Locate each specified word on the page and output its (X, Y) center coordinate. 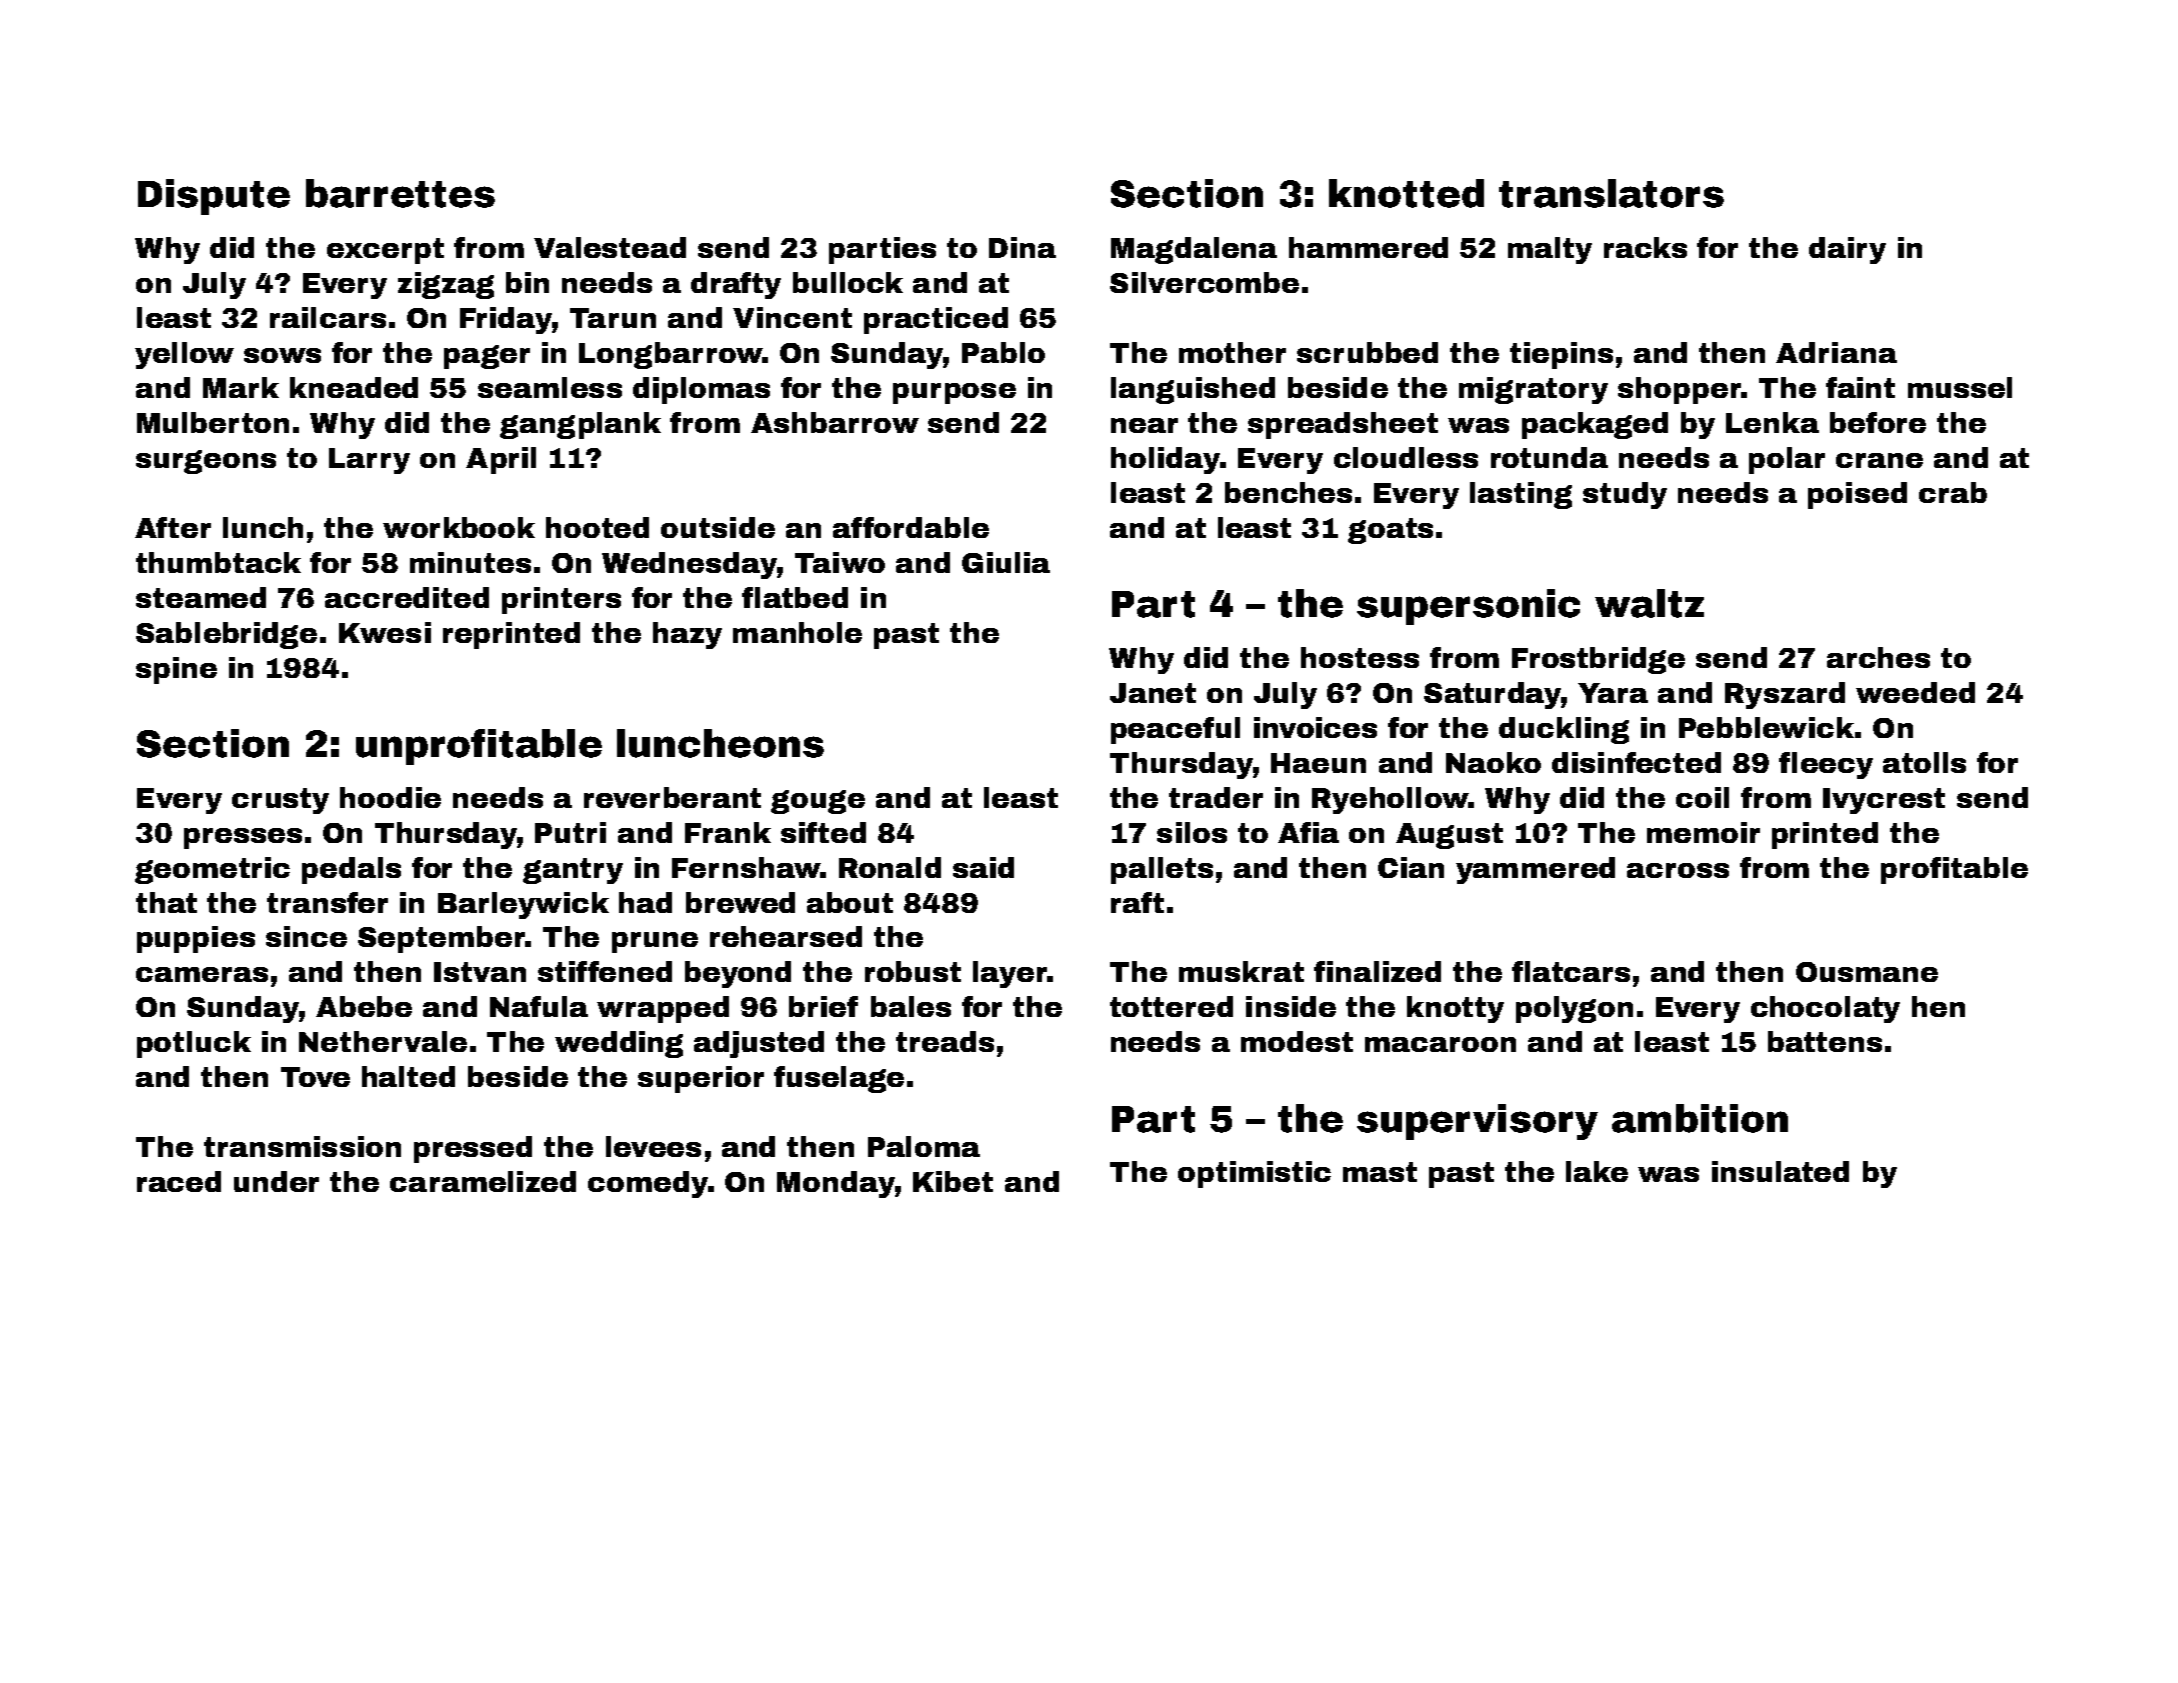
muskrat (1241, 971)
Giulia (1006, 562)
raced (179, 1181)
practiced (936, 320)
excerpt (385, 251)
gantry (573, 871)
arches (1878, 657)
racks (1645, 247)
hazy (687, 635)
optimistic (1254, 1174)
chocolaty (1825, 1009)
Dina (1022, 247)
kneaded (354, 387)
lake (1597, 1171)
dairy (1847, 250)
